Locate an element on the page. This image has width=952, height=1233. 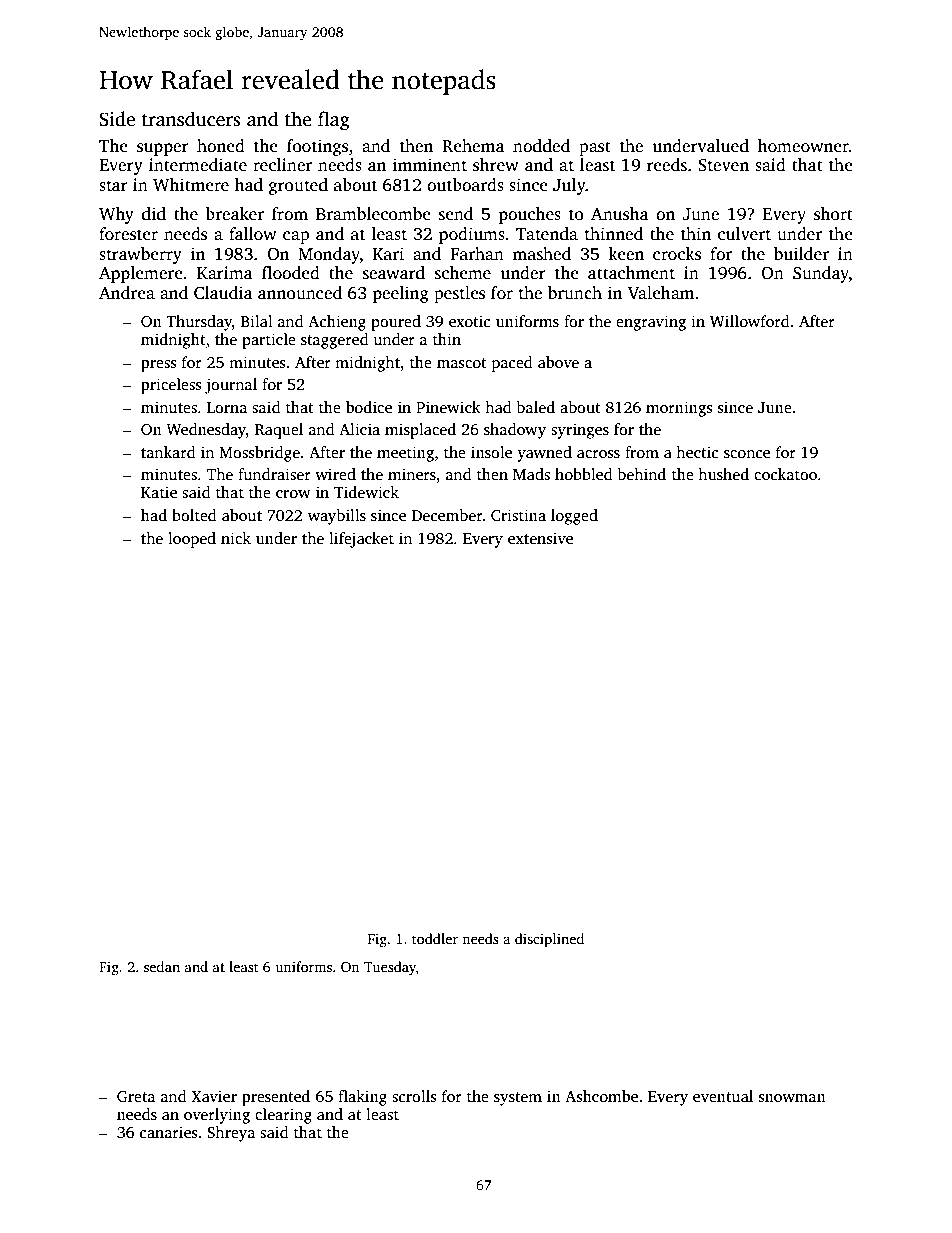
hushed is located at coordinates (723, 474).
